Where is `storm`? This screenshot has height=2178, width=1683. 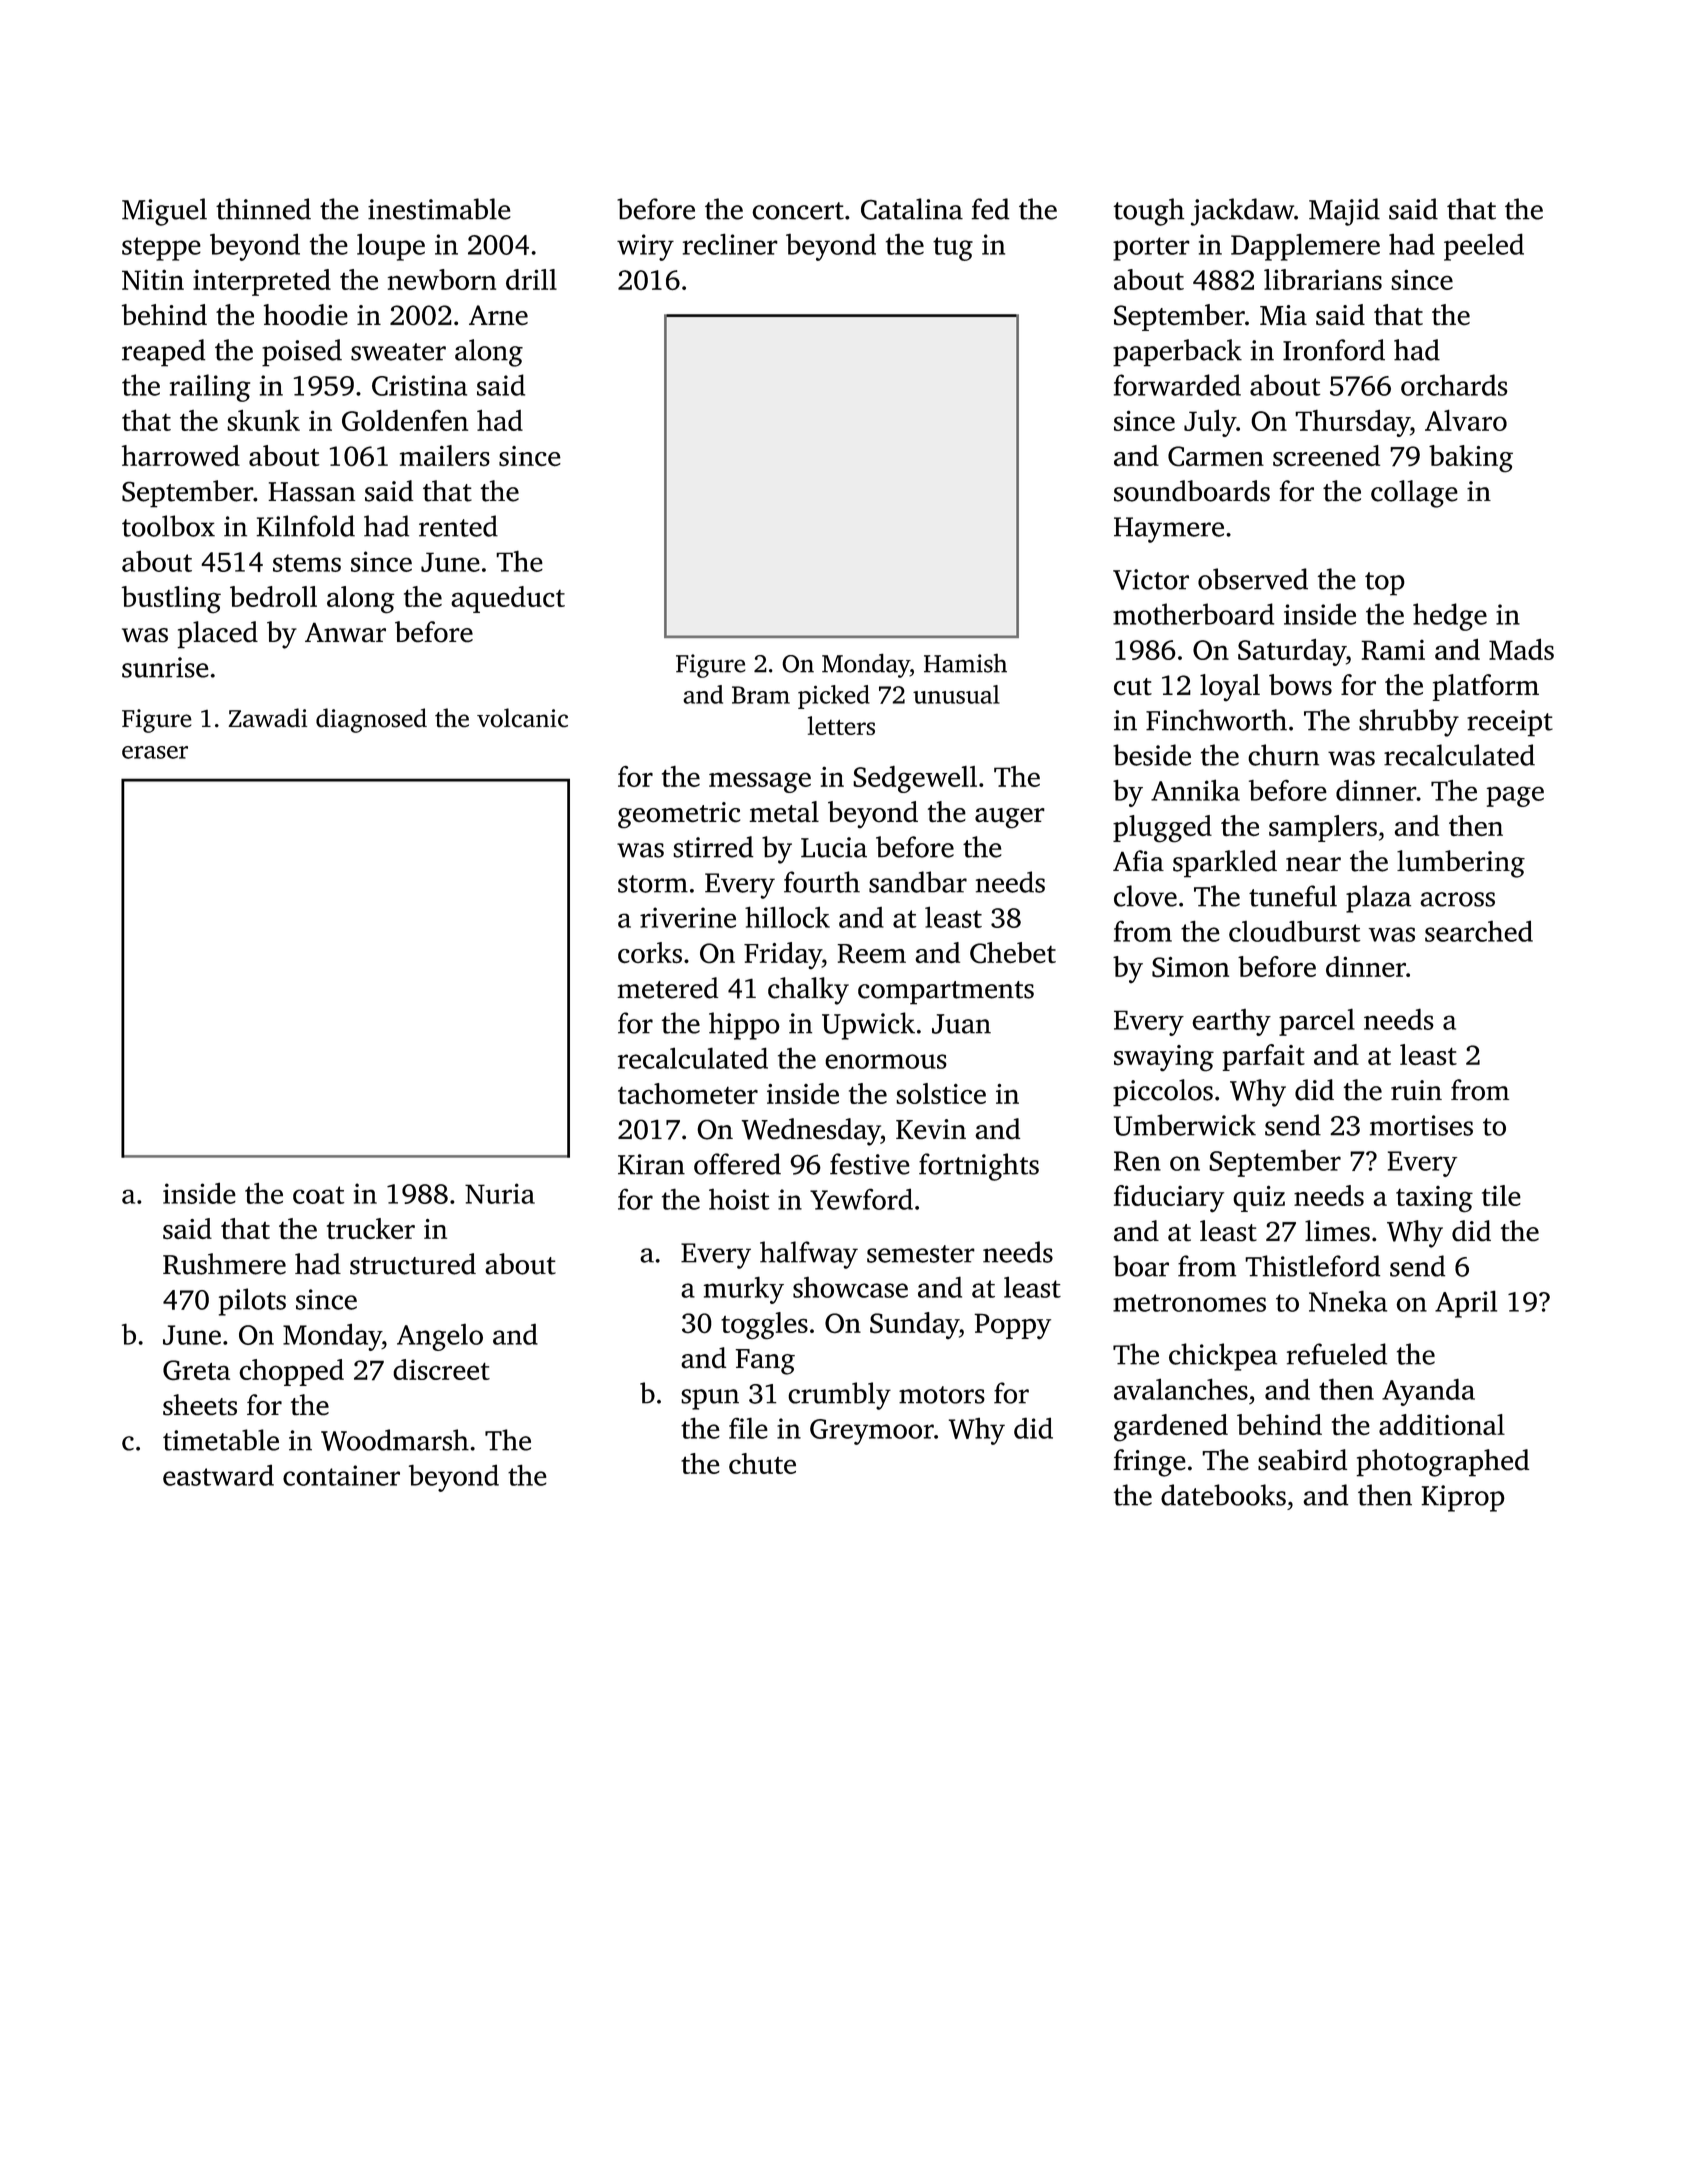 storm is located at coordinates (653, 884).
